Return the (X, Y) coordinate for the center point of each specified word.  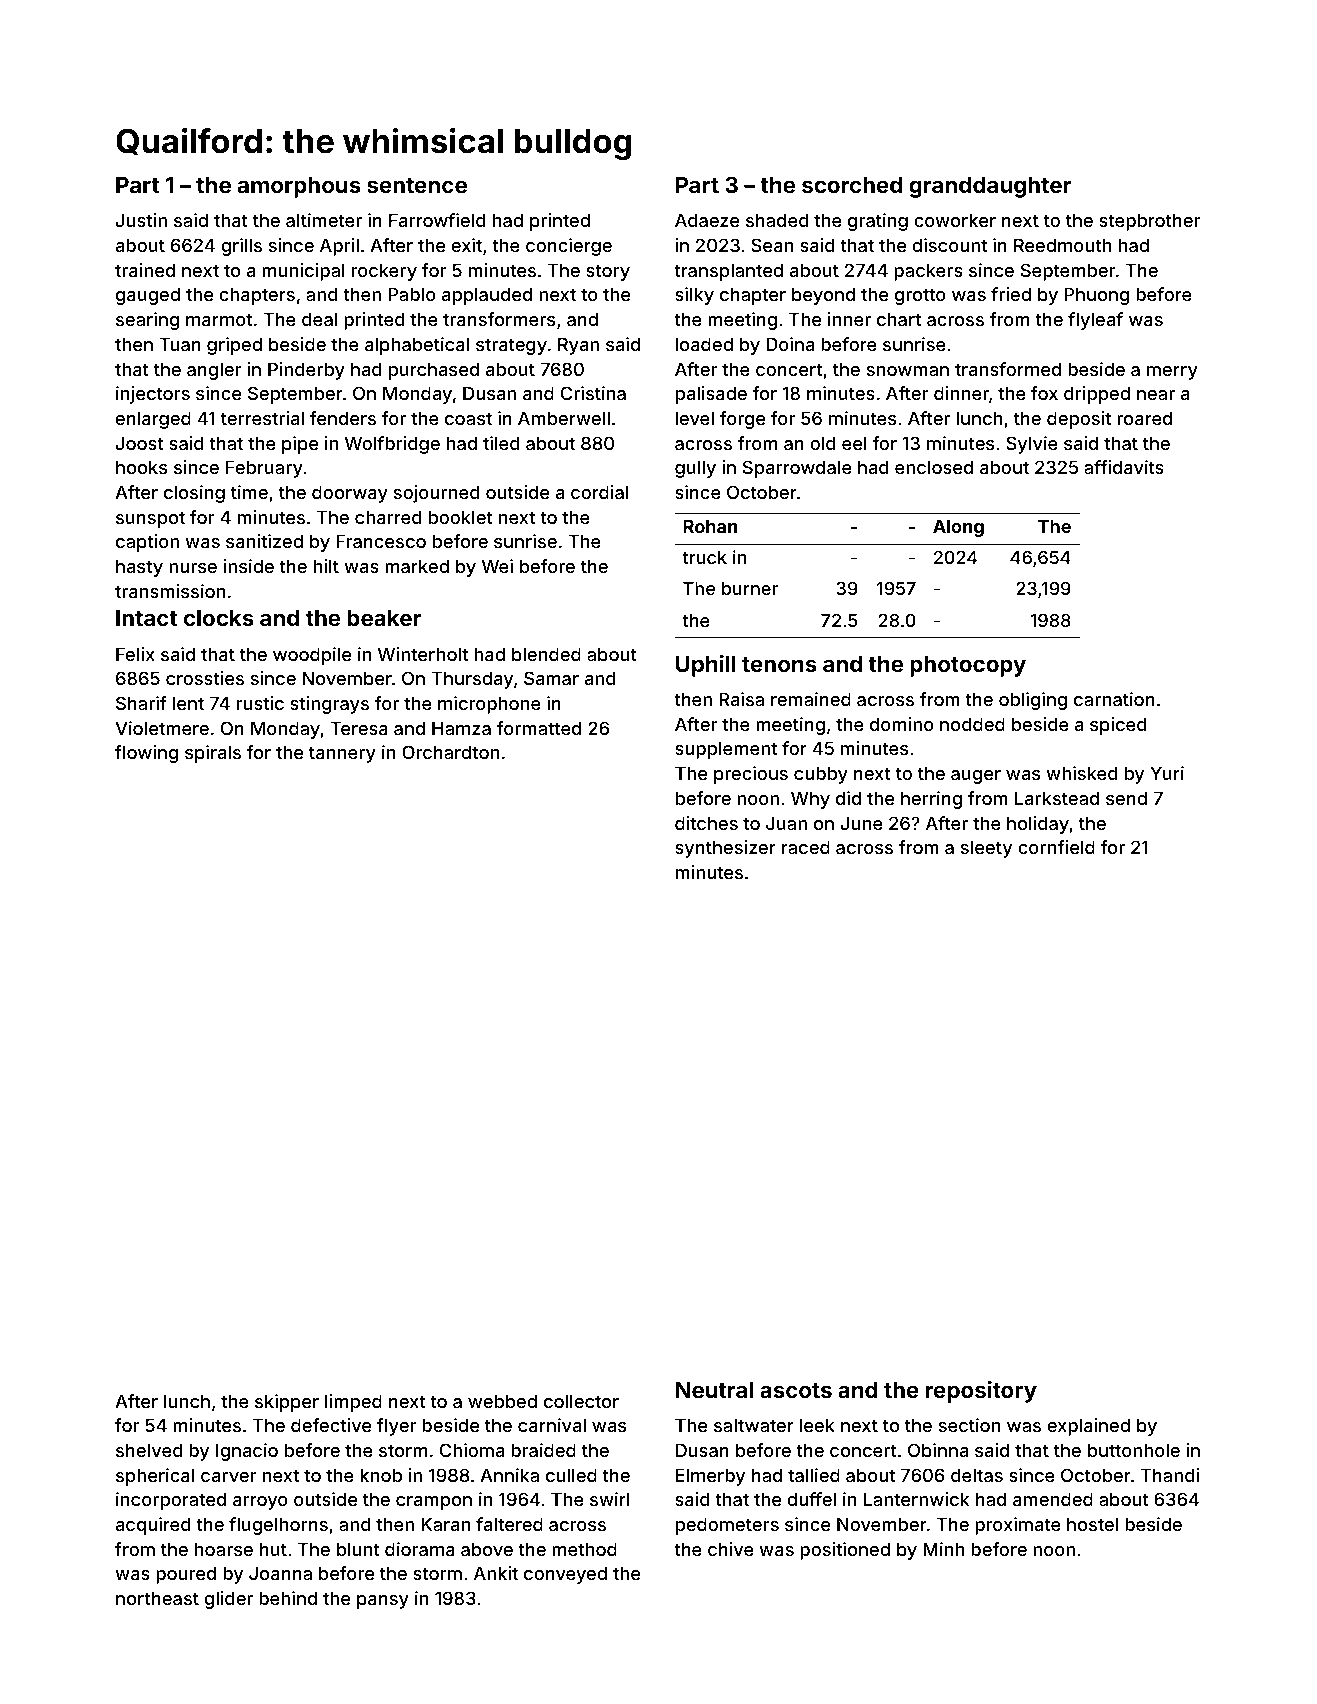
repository (981, 1392)
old (822, 443)
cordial (599, 492)
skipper (287, 1403)
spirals (213, 754)
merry (1172, 373)
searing (147, 321)
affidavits (1124, 467)
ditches (706, 823)
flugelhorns (278, 1526)
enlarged (153, 420)
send (1126, 798)
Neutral (714, 1390)
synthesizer (725, 849)
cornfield (1056, 847)
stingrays (329, 705)
